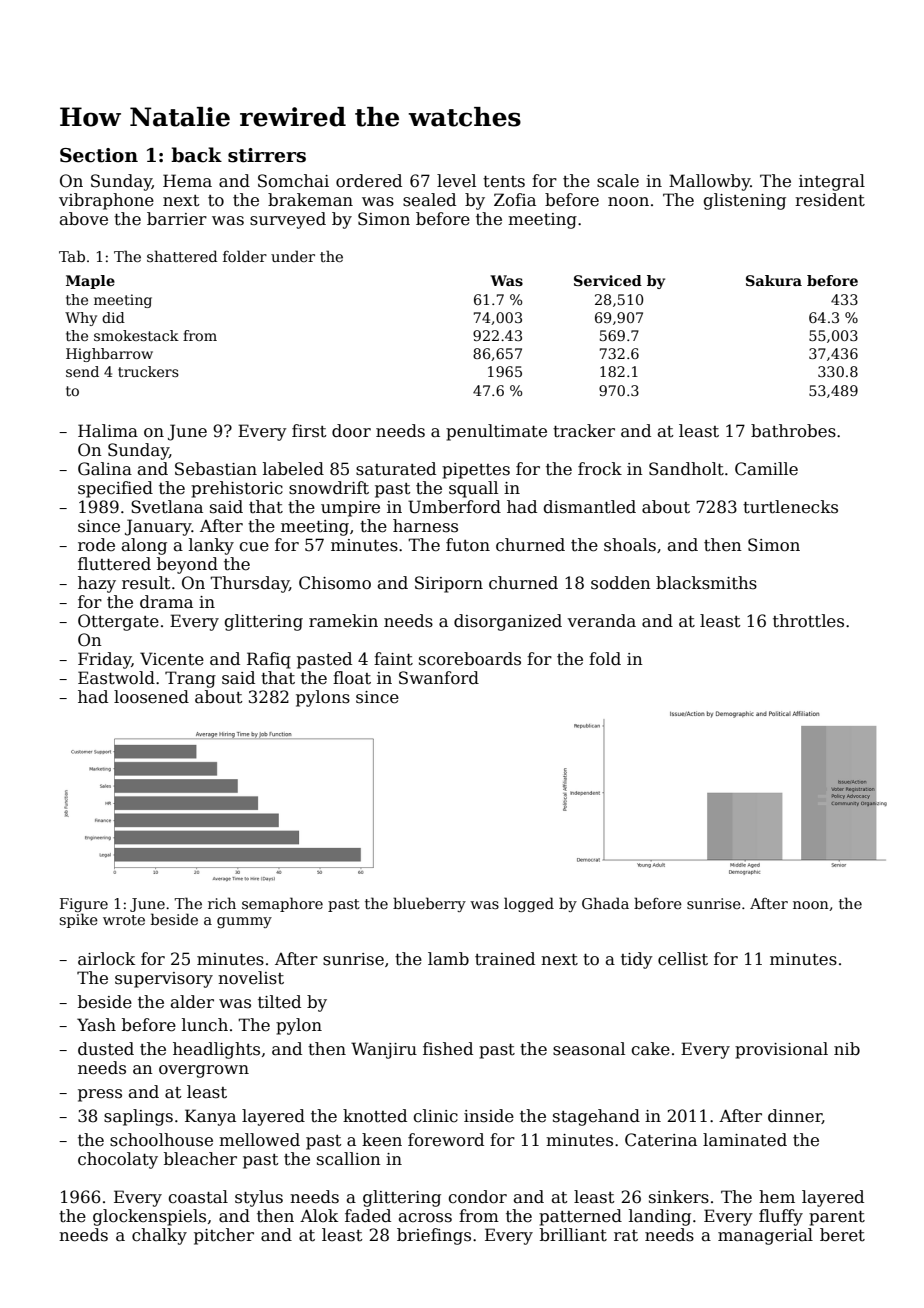 The image size is (924, 1308). What do you see at coordinates (310, 200) in the image?
I see `brakeman` at bounding box center [310, 200].
